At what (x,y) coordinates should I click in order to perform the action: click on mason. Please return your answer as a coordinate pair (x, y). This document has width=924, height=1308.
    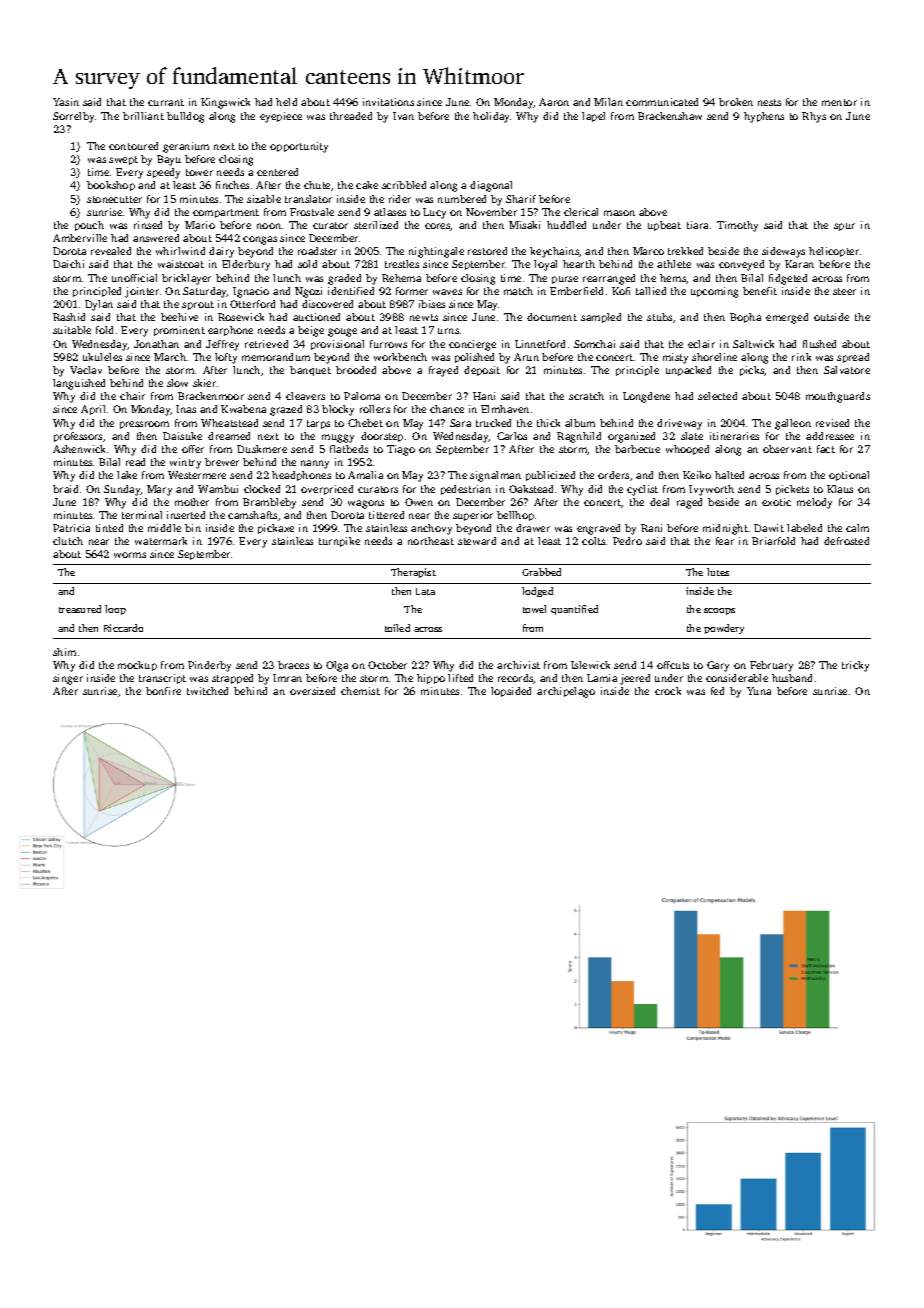
    Looking at the image, I should click on (619, 213).
